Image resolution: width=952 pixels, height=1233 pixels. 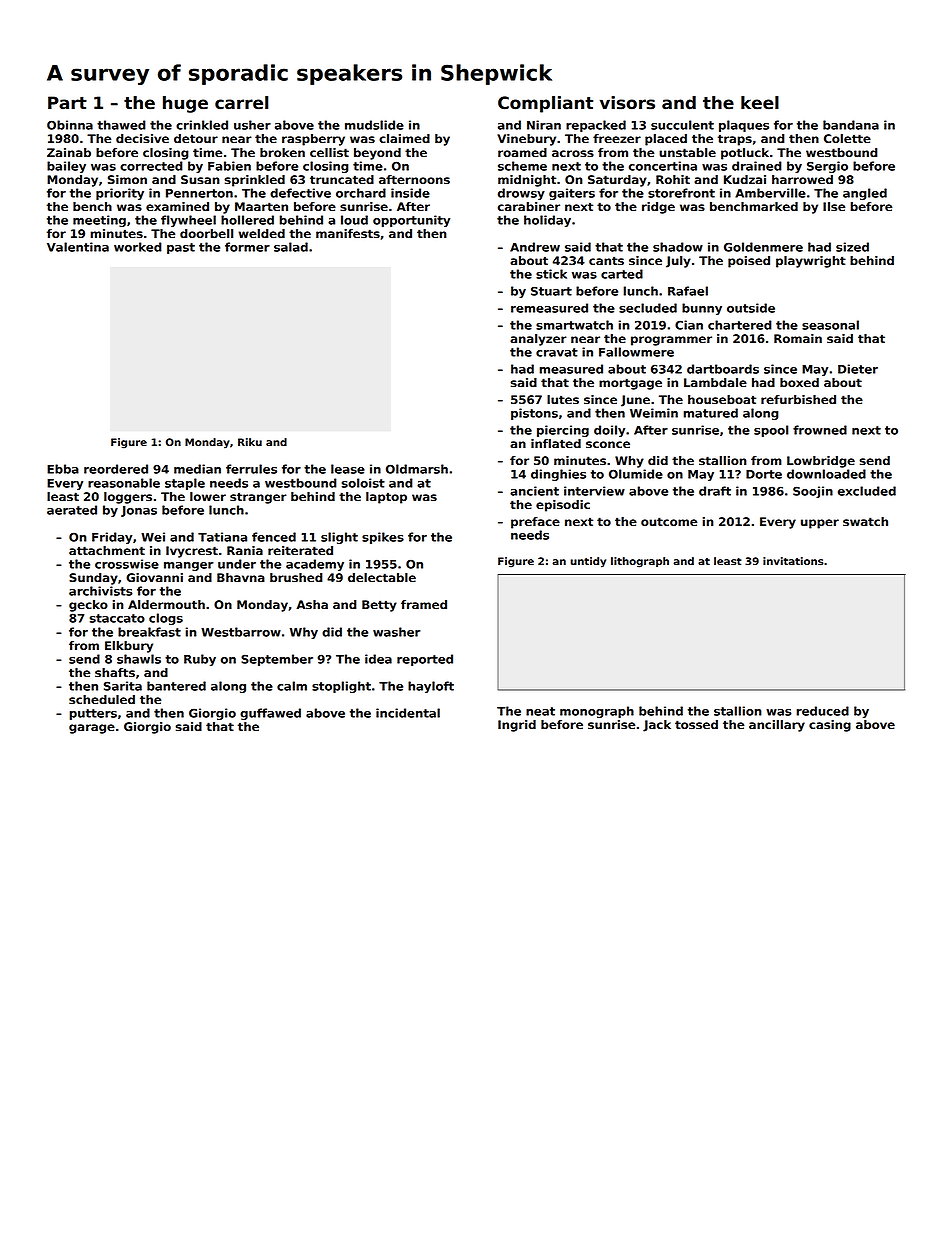 What do you see at coordinates (250, 442) in the image?
I see `Riku` at bounding box center [250, 442].
